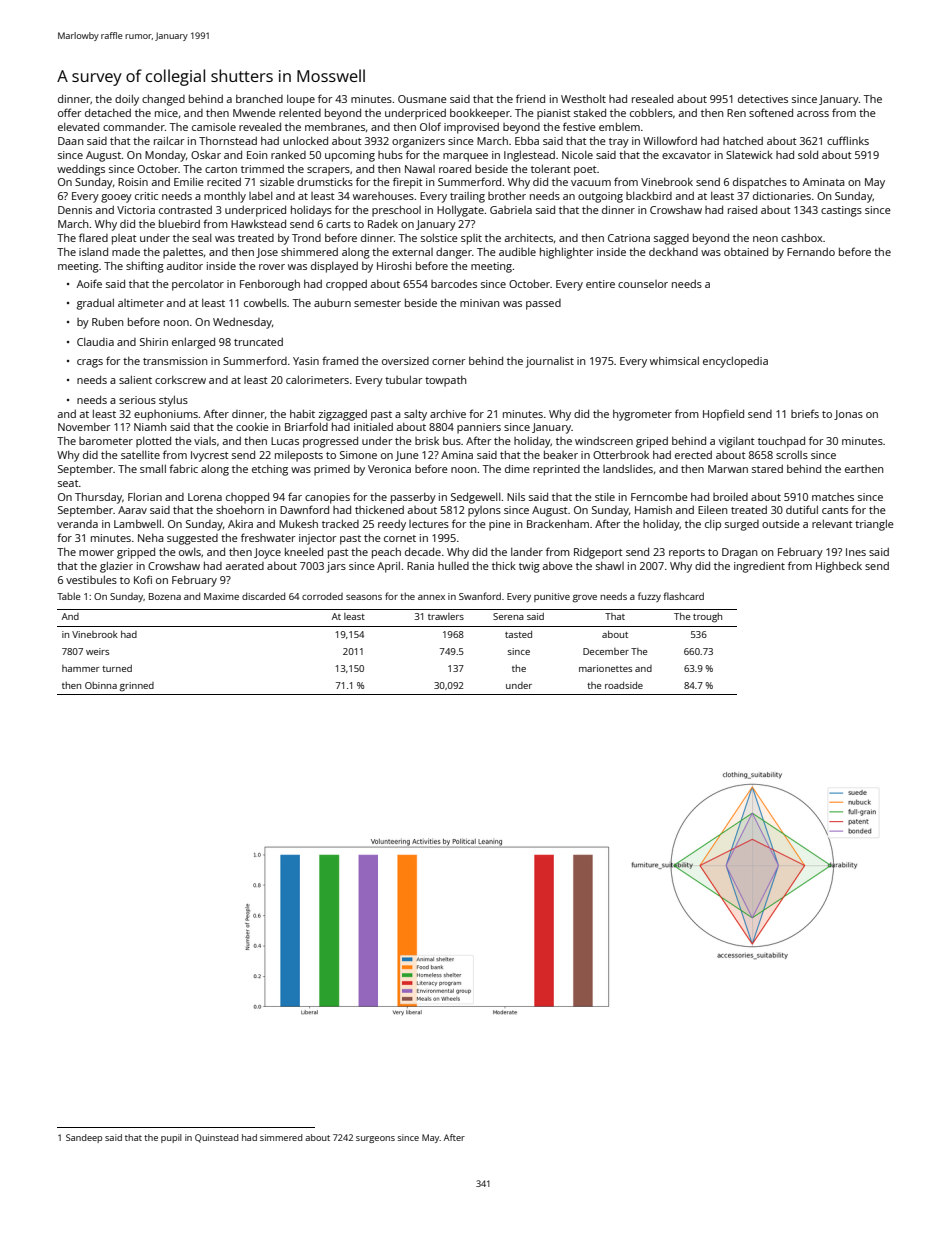 This image has height=1233, width=952. What do you see at coordinates (69, 596) in the image?
I see `Table` at bounding box center [69, 596].
